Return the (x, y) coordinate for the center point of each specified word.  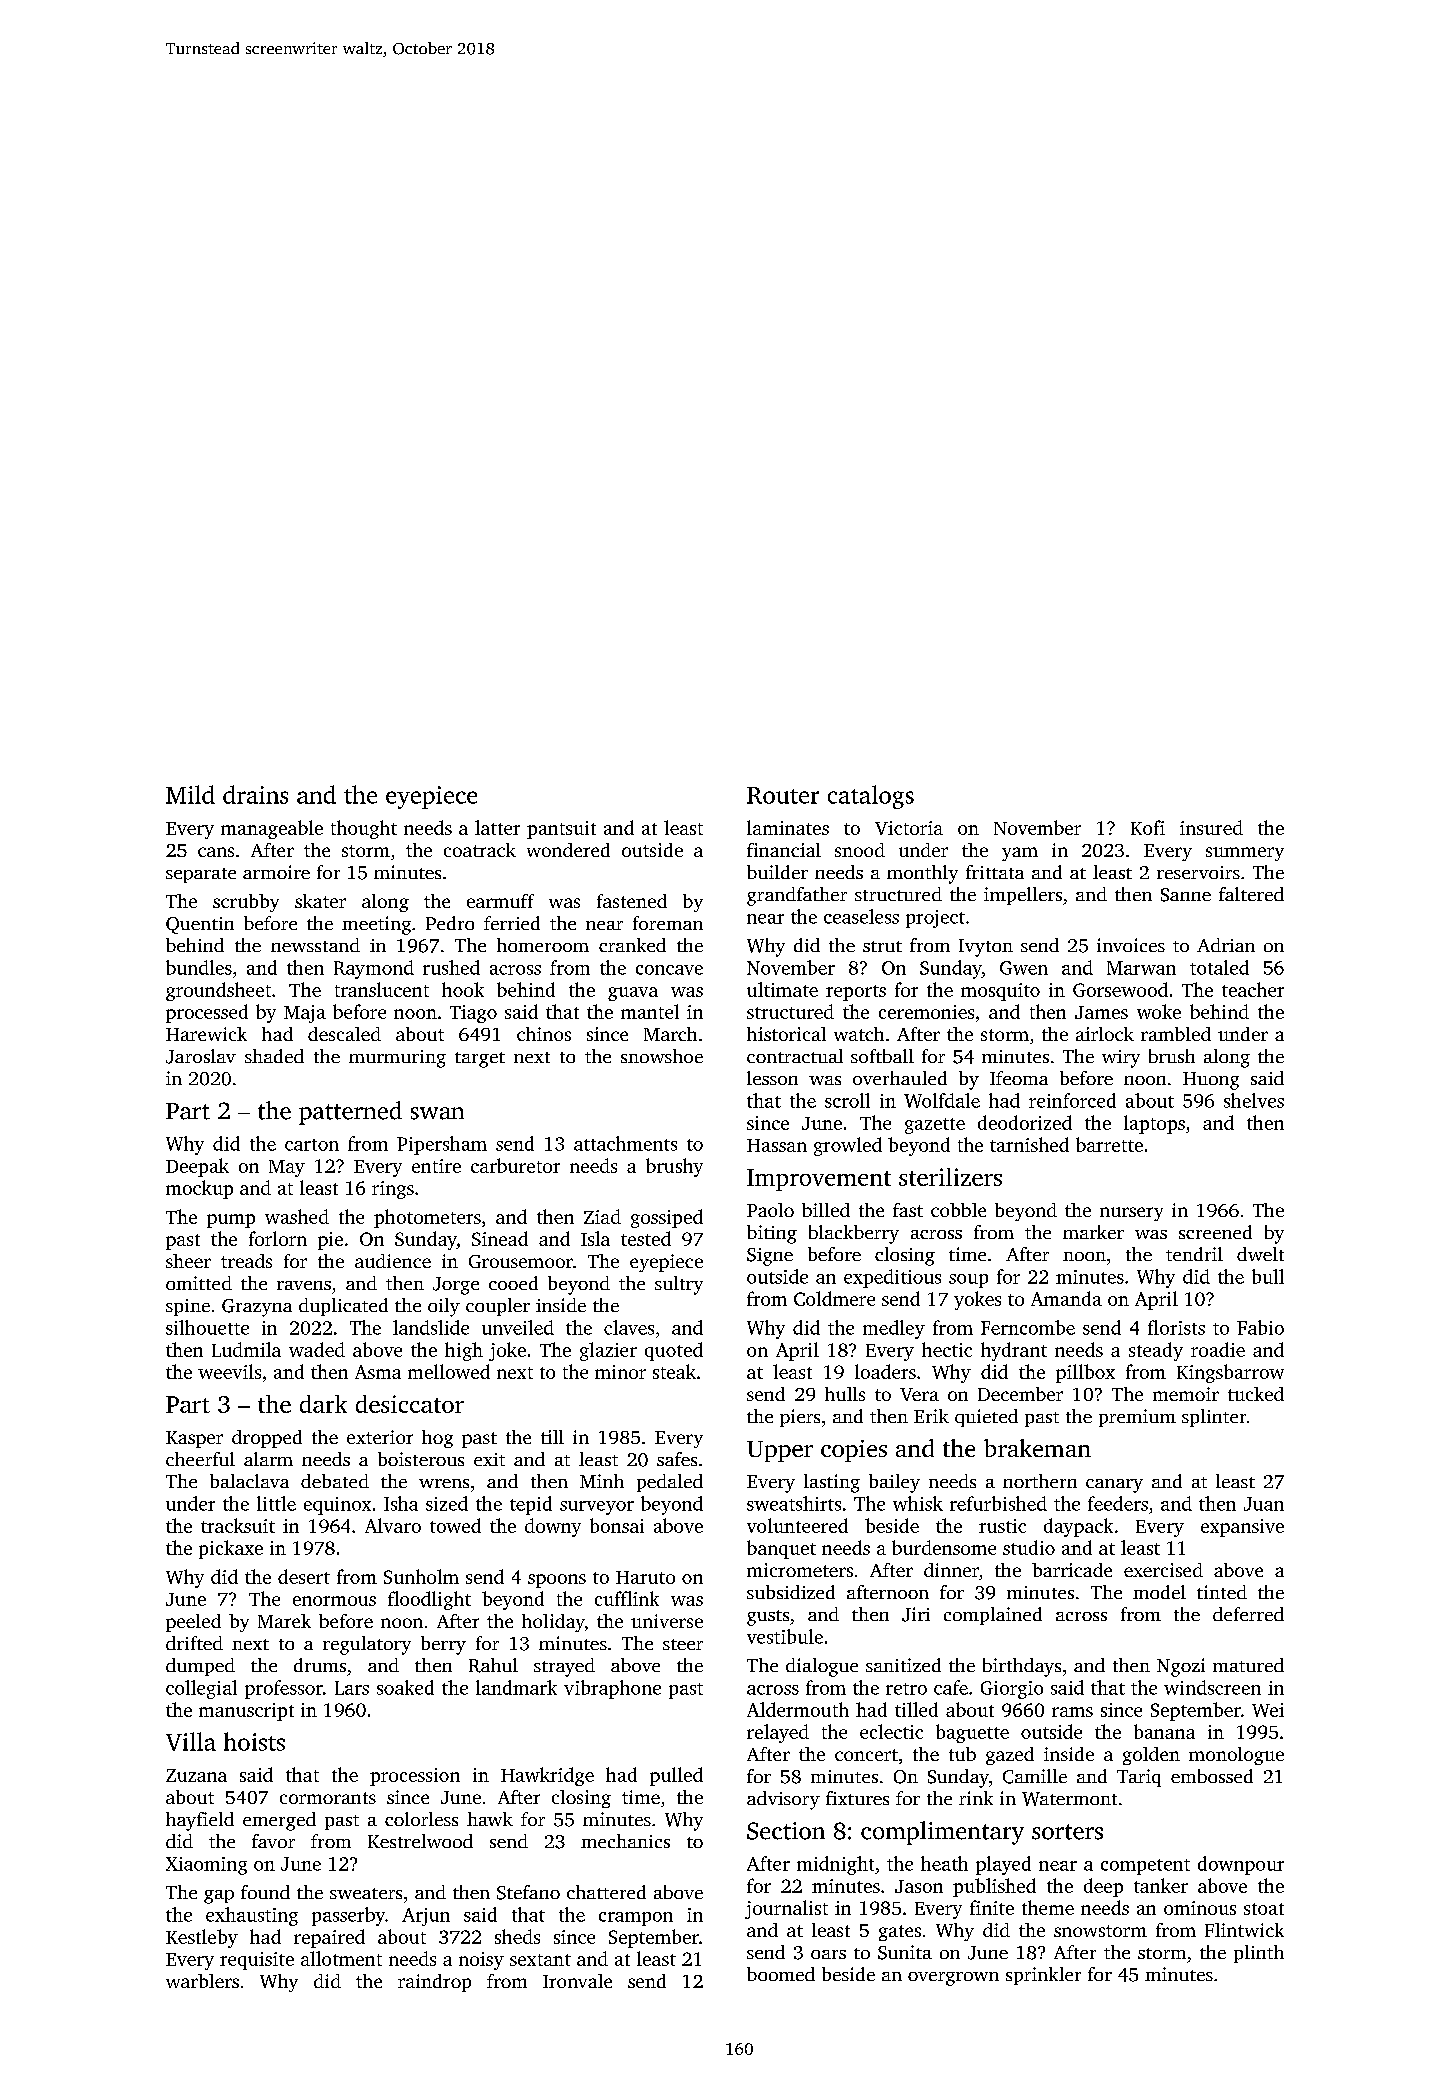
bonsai (617, 1525)
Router (783, 795)
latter (497, 827)
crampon (636, 1919)
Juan (1264, 1504)
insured (1211, 827)
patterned (350, 1113)
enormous (334, 1601)
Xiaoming (206, 1866)
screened (1215, 1232)
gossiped (667, 1218)
